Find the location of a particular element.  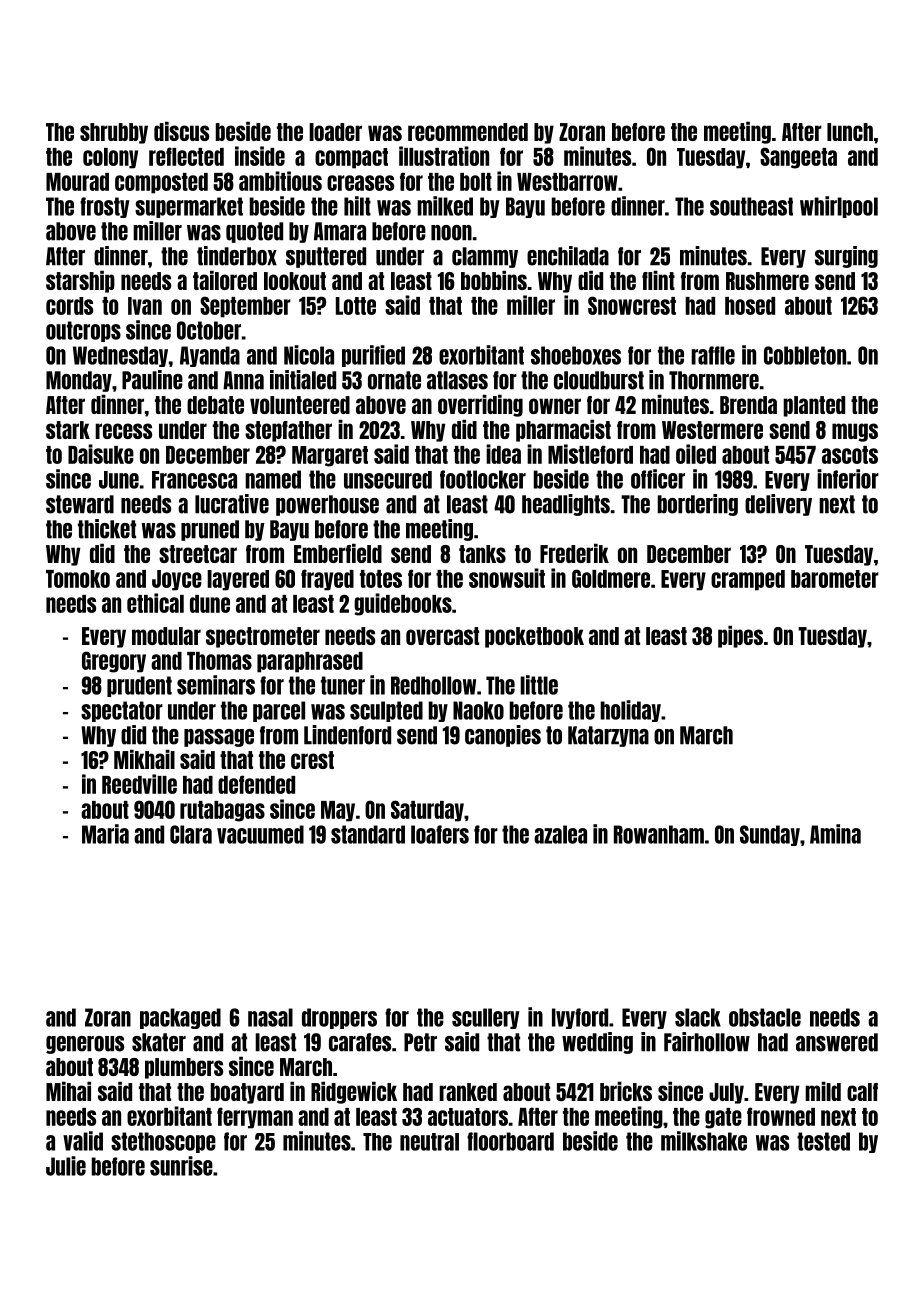

barometer is located at coordinates (835, 579).
